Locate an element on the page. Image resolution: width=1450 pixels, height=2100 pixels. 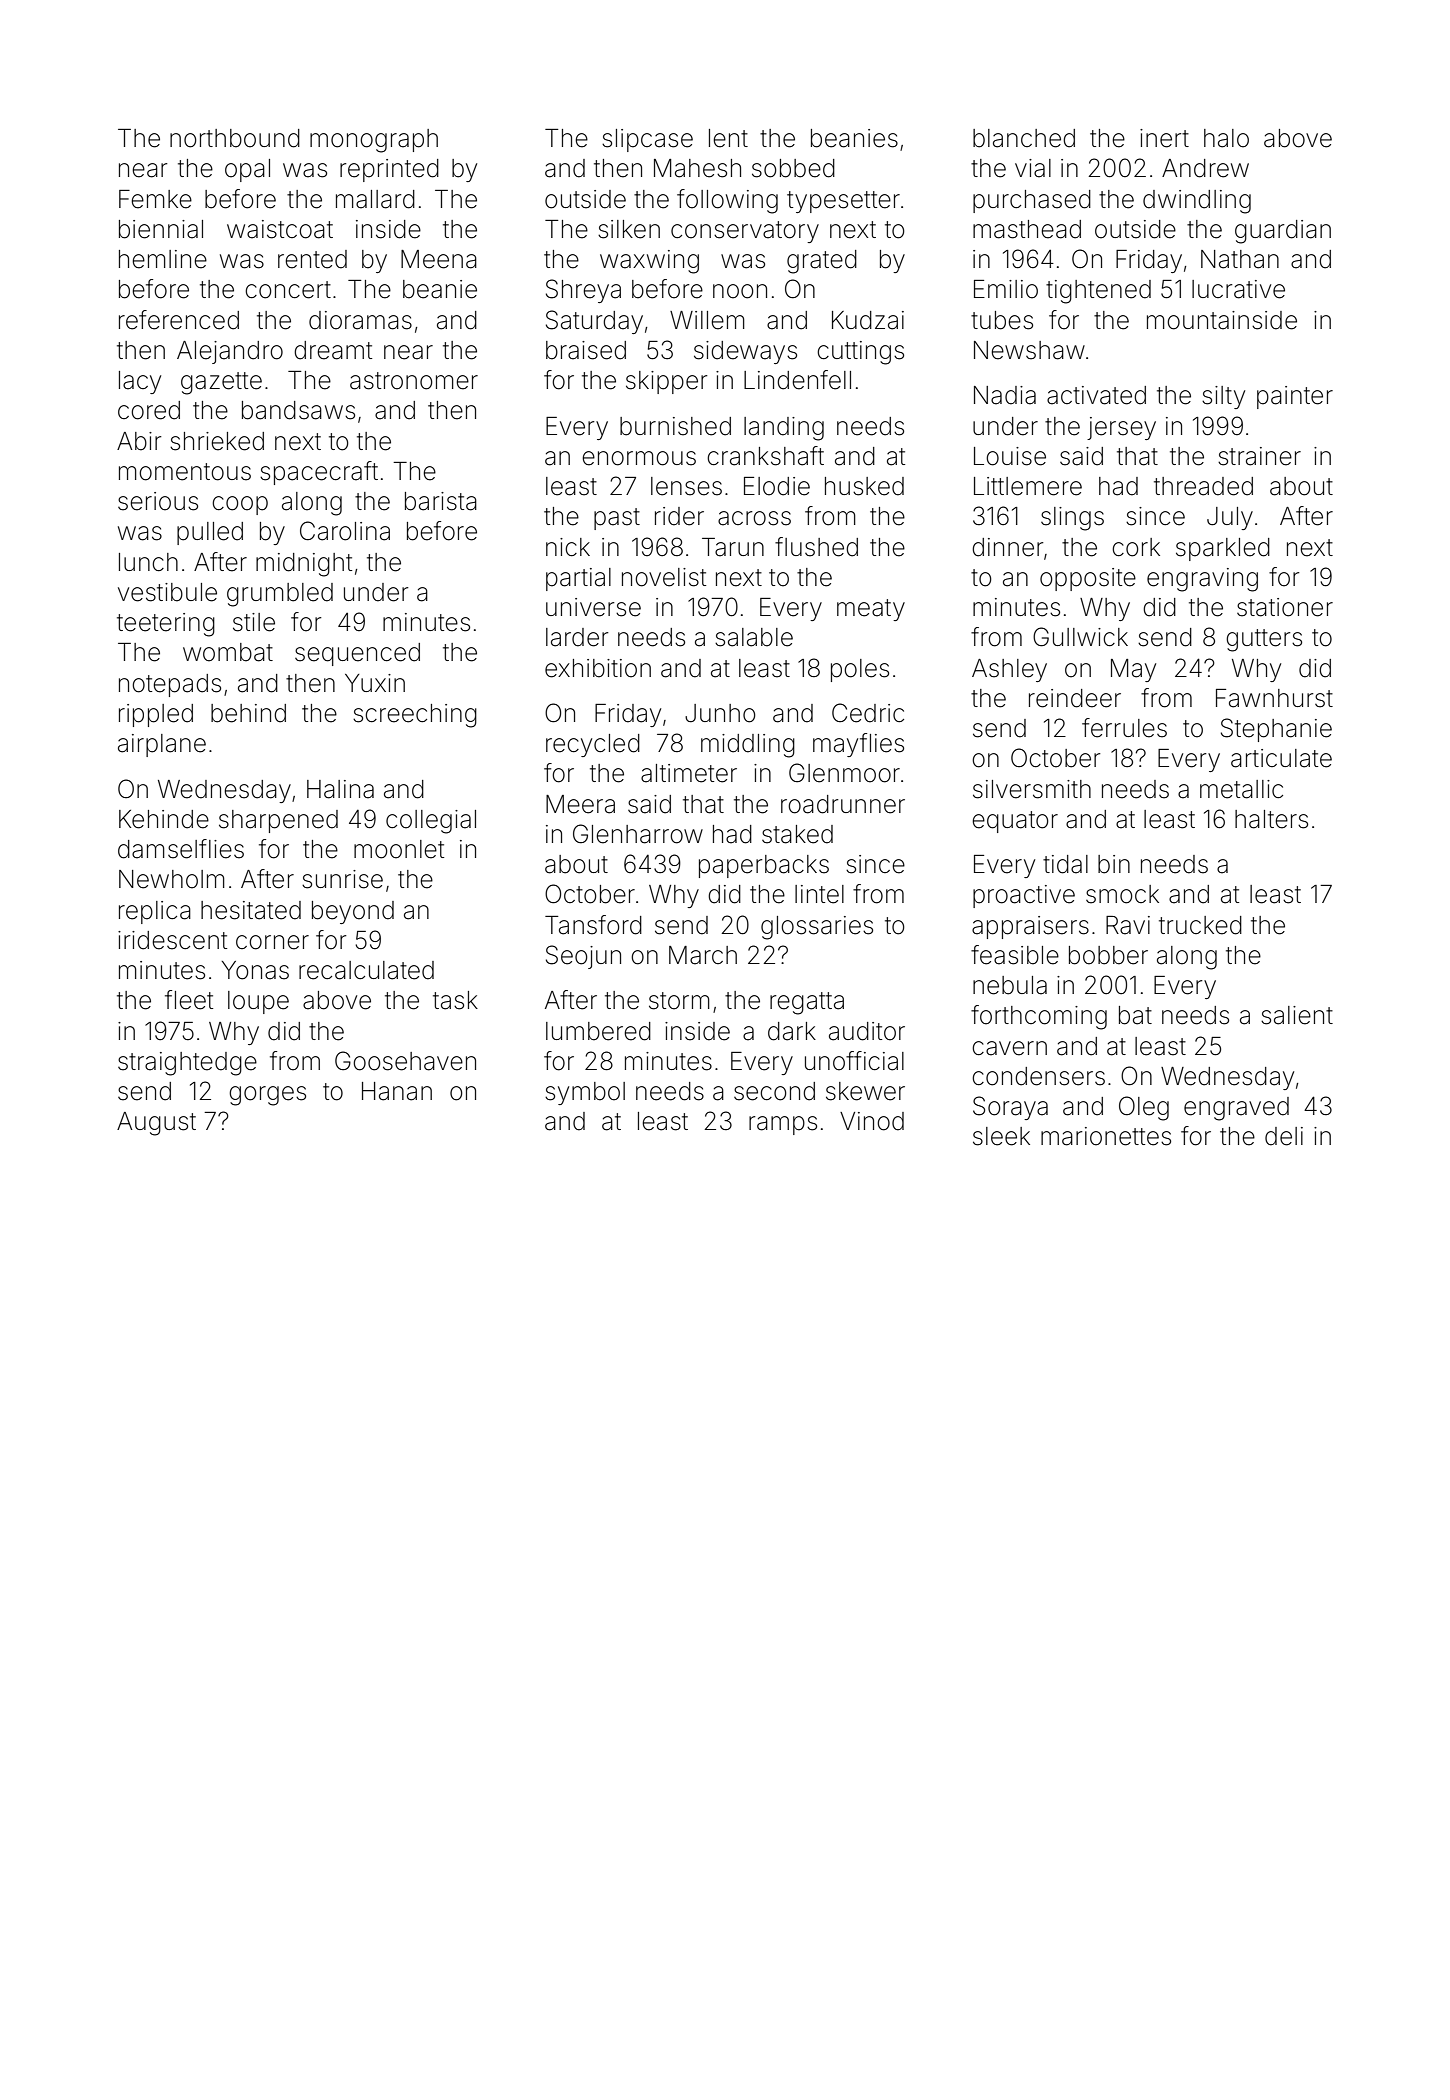
staked is located at coordinates (797, 834).
